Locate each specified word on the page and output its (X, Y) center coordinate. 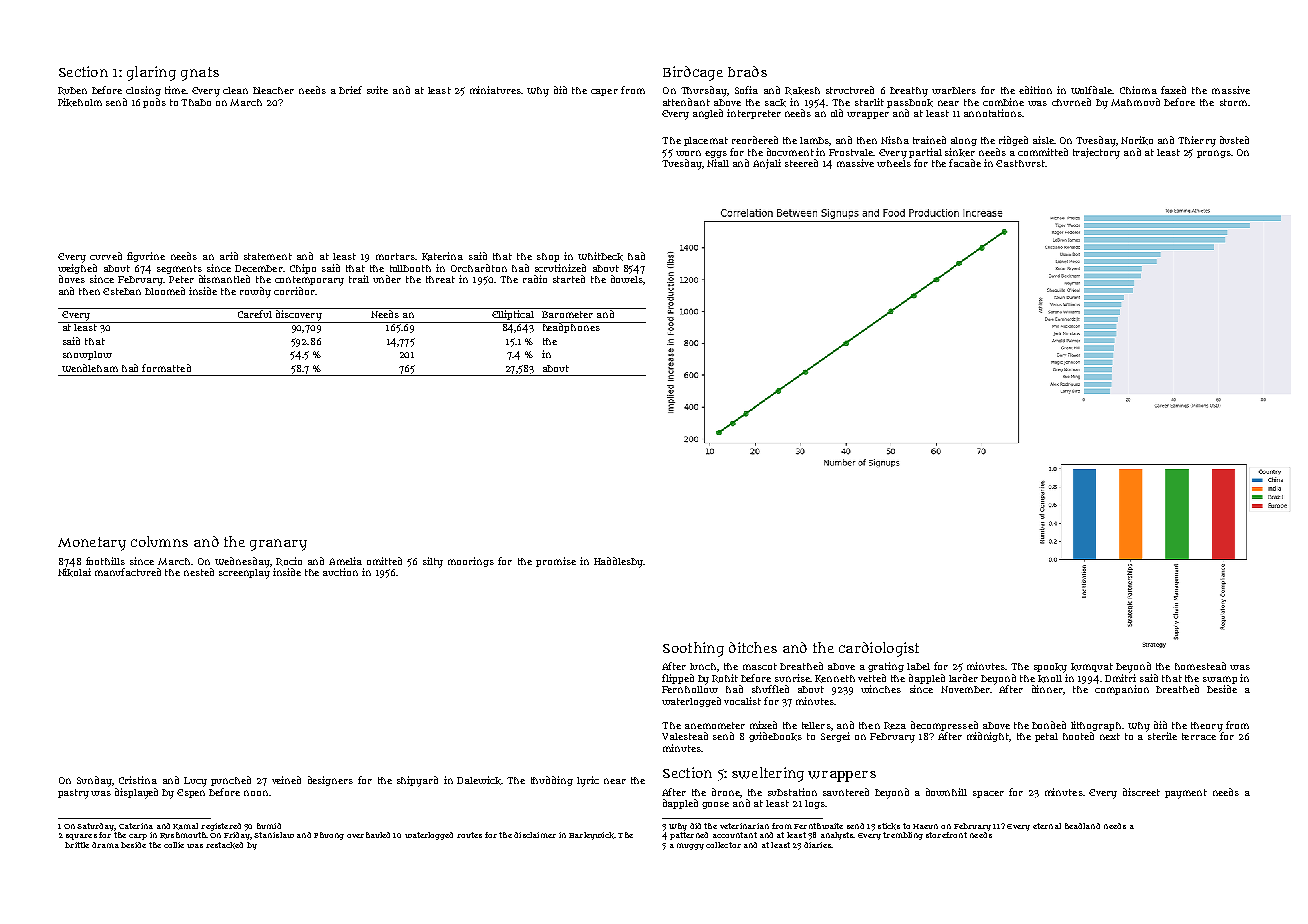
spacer (988, 794)
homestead (1200, 666)
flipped (678, 679)
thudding (552, 781)
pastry (73, 794)
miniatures (495, 90)
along (964, 141)
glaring (151, 73)
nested (199, 572)
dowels (627, 279)
